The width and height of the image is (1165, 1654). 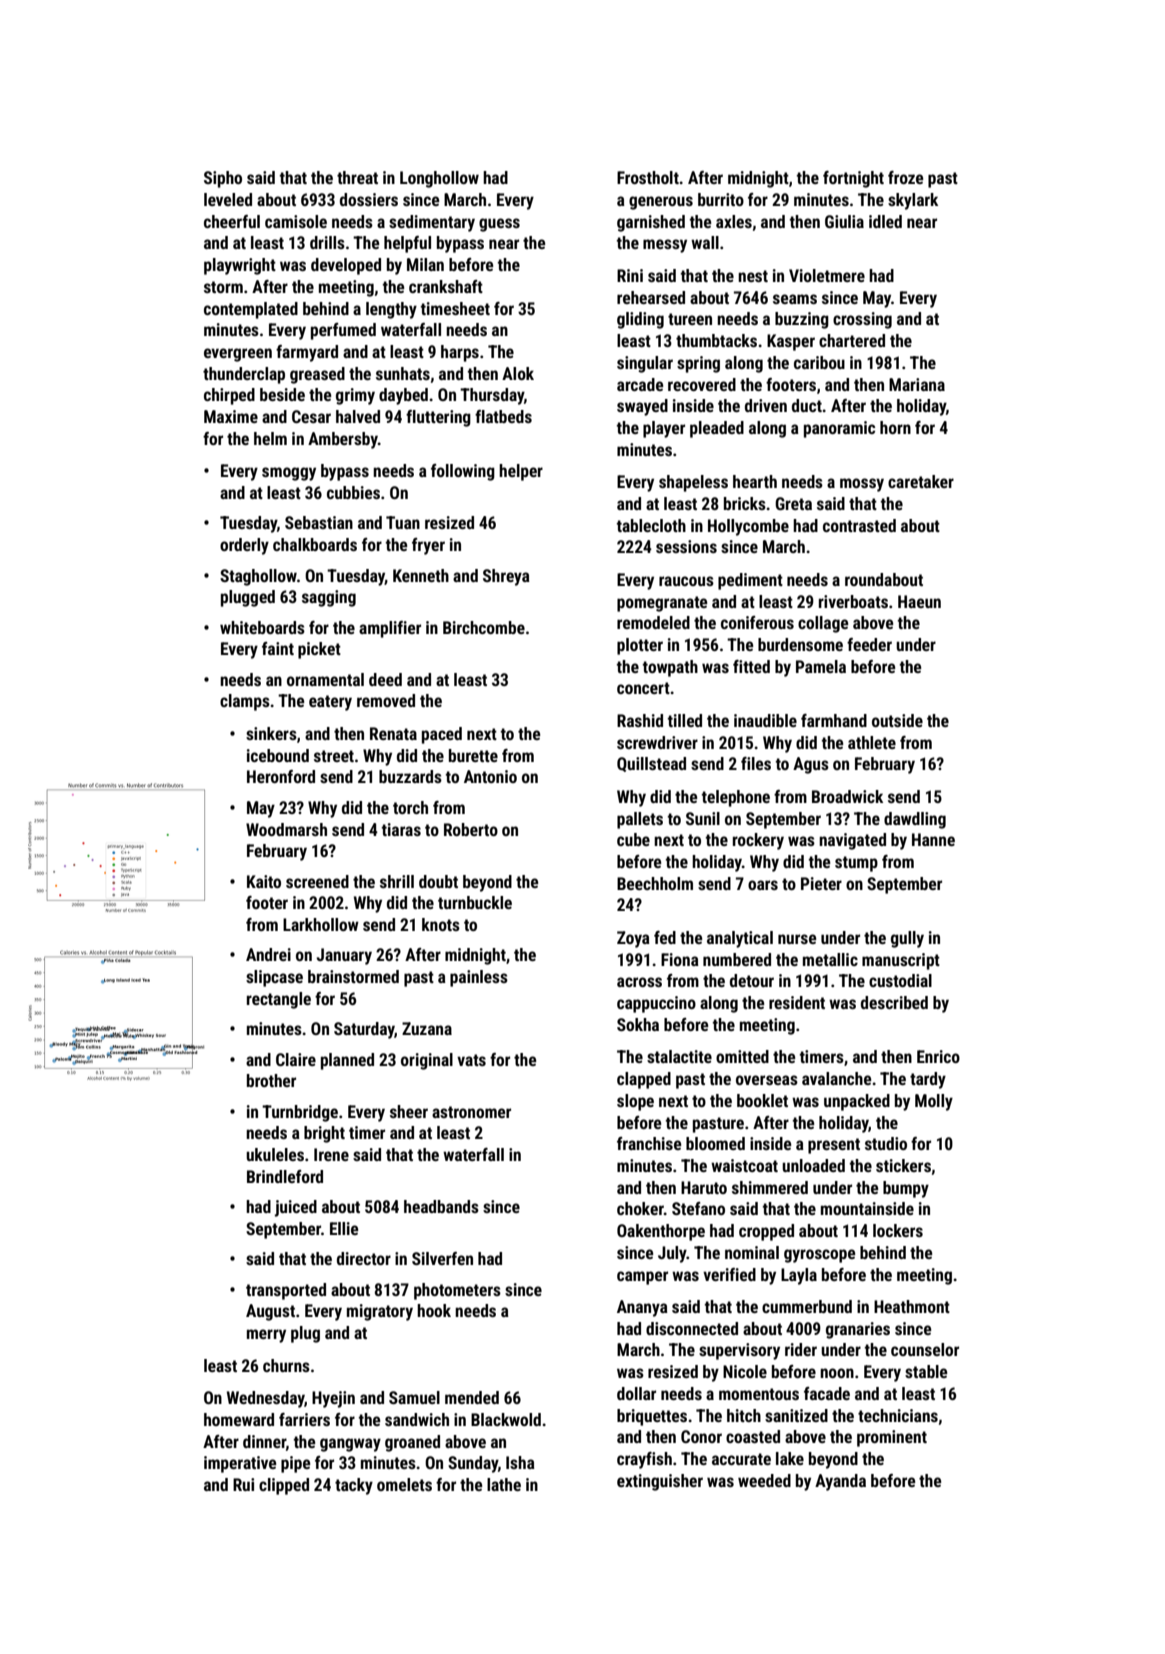 What do you see at coordinates (347, 1061) in the image?
I see `planned` at bounding box center [347, 1061].
